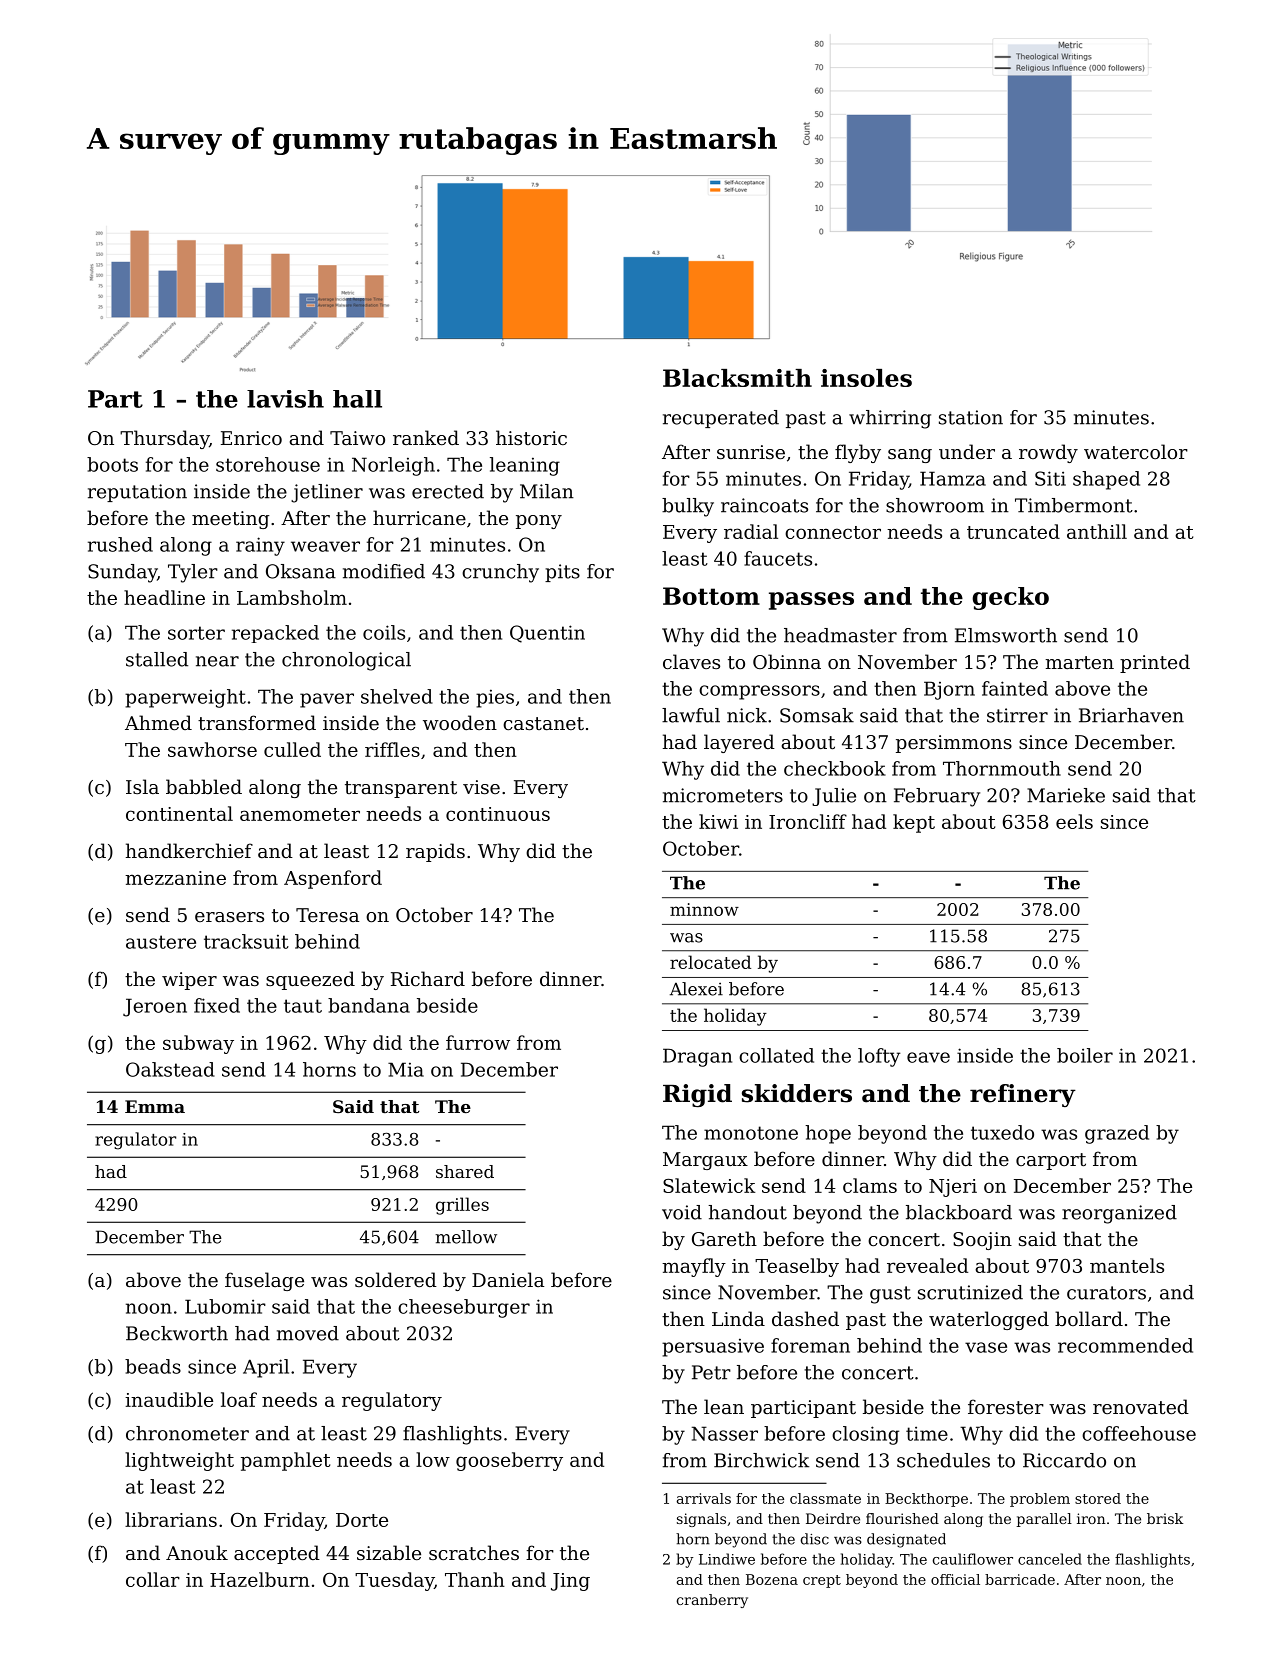 Image resolution: width=1285 pixels, height=1663 pixels. Describe the element at coordinates (285, 399) in the screenshot. I see `lavish` at that location.
